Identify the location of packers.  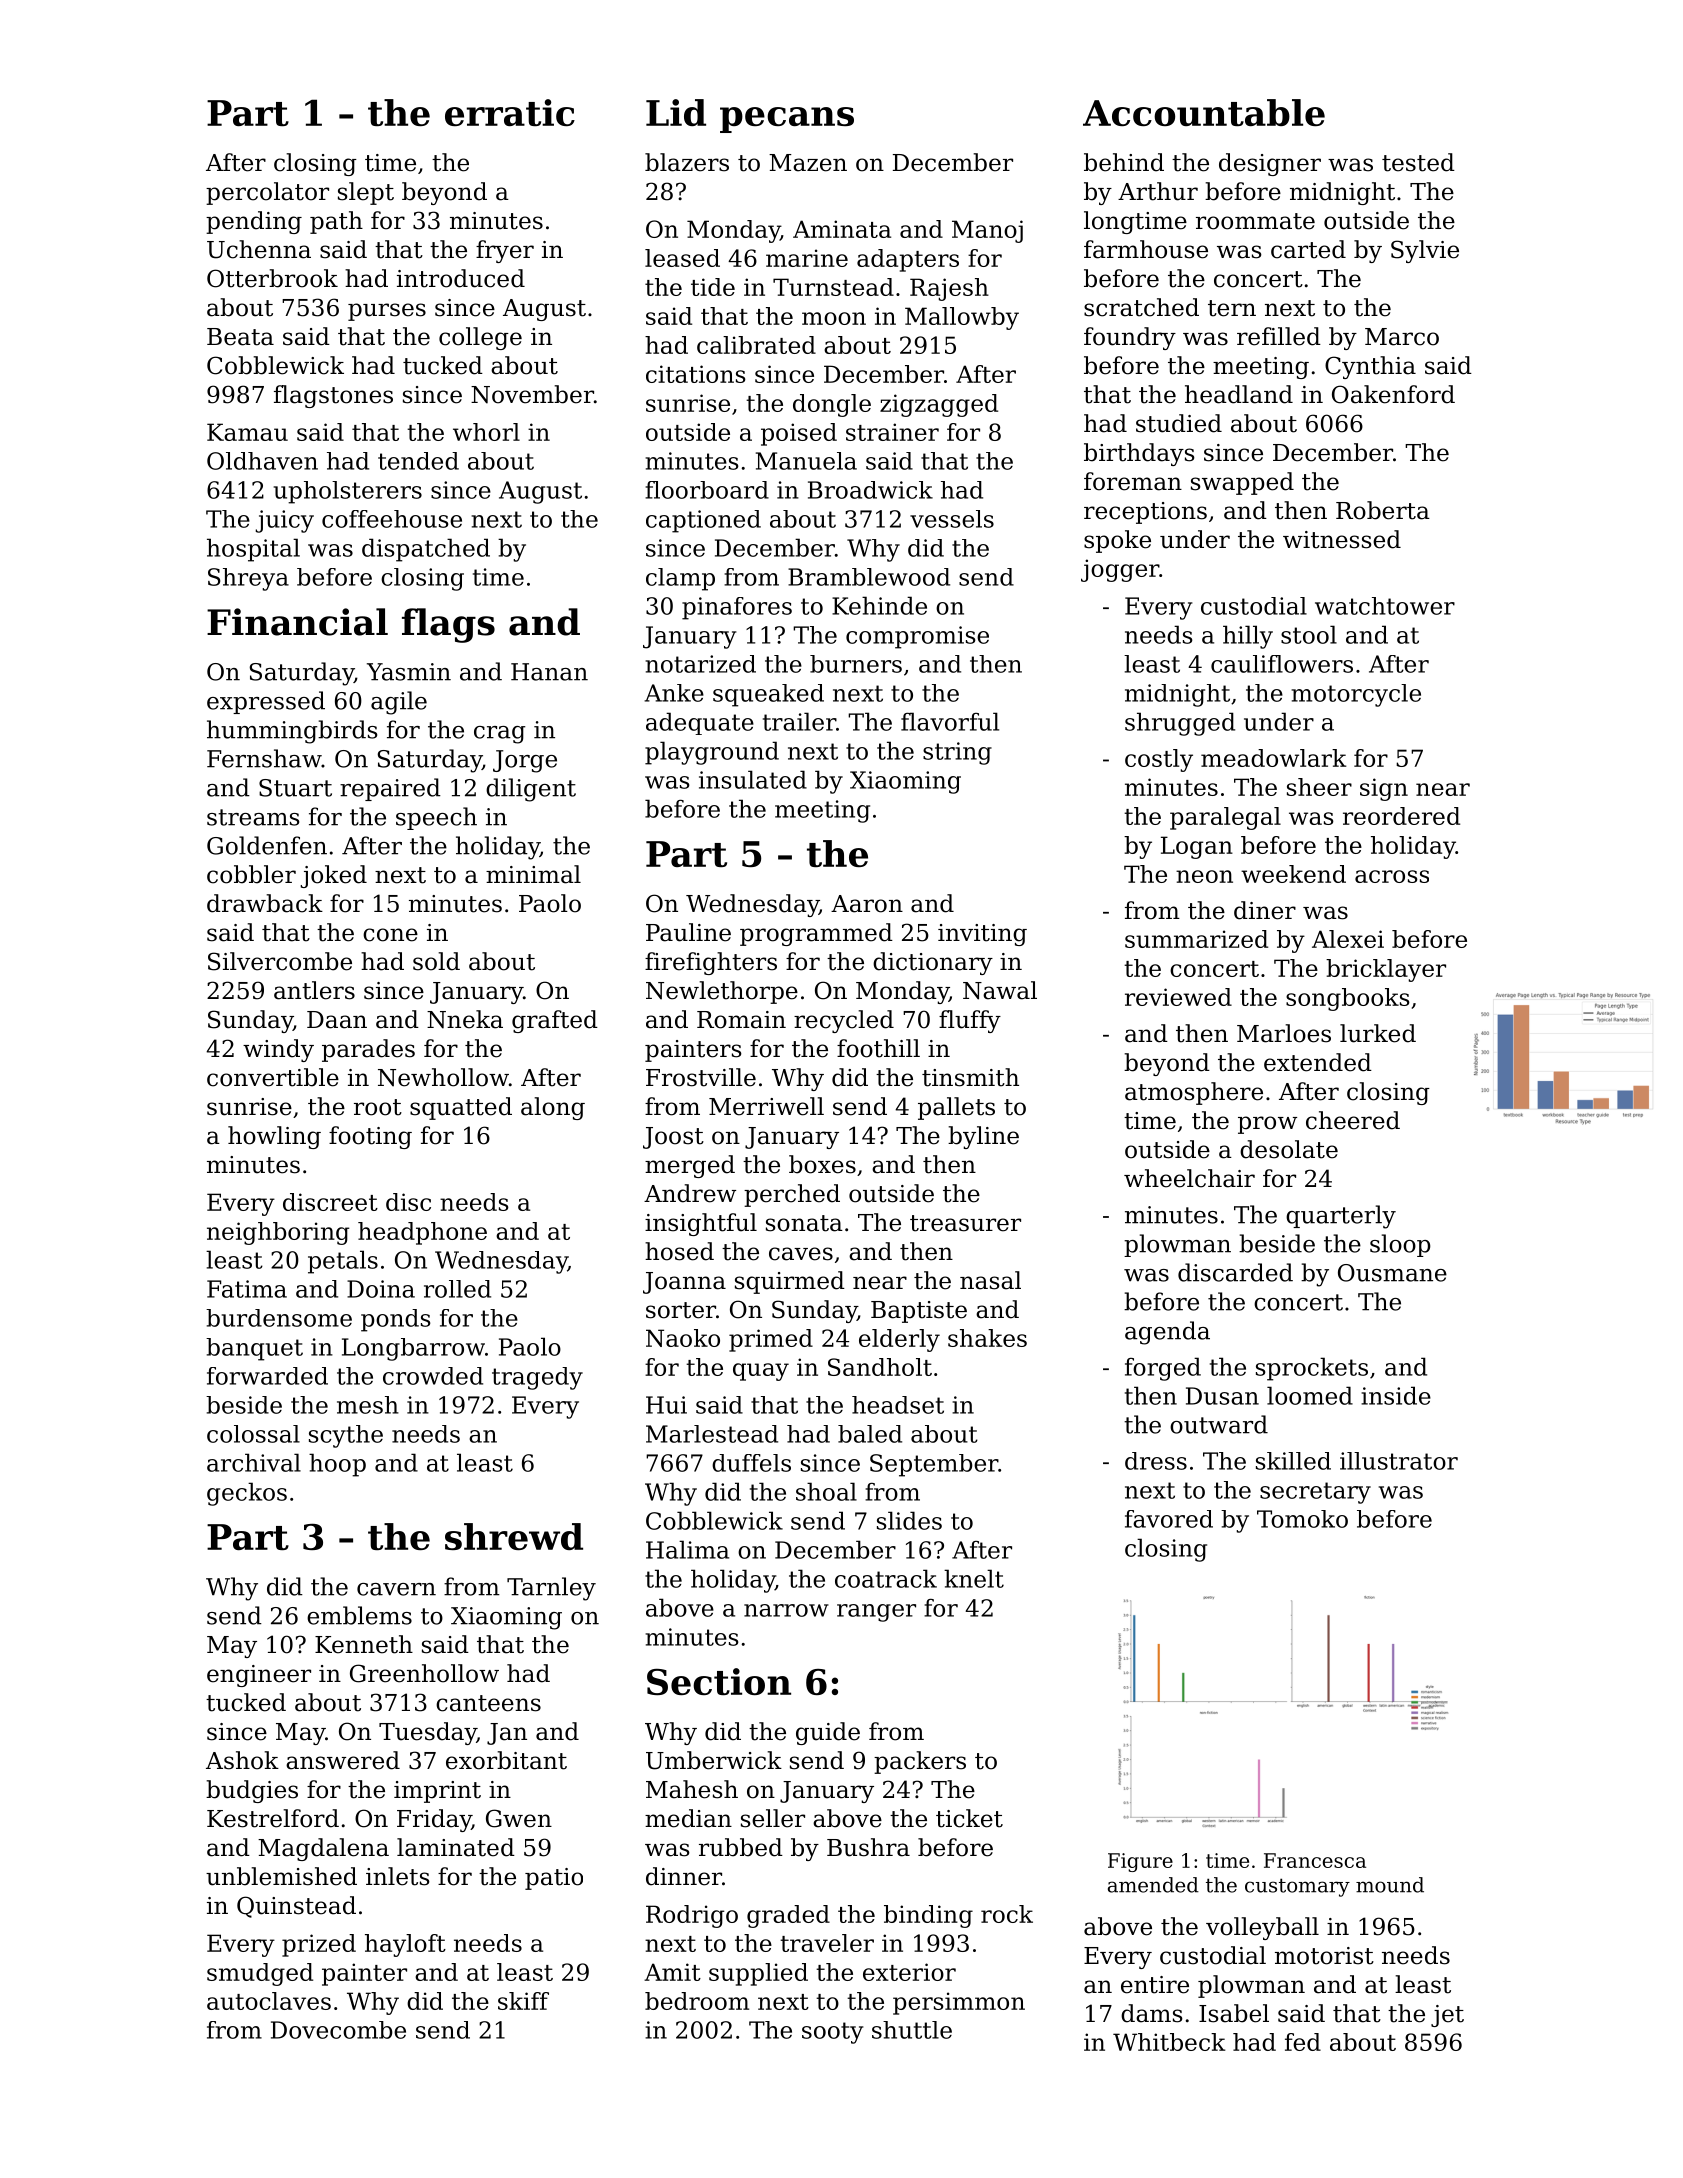
(920, 1762).
